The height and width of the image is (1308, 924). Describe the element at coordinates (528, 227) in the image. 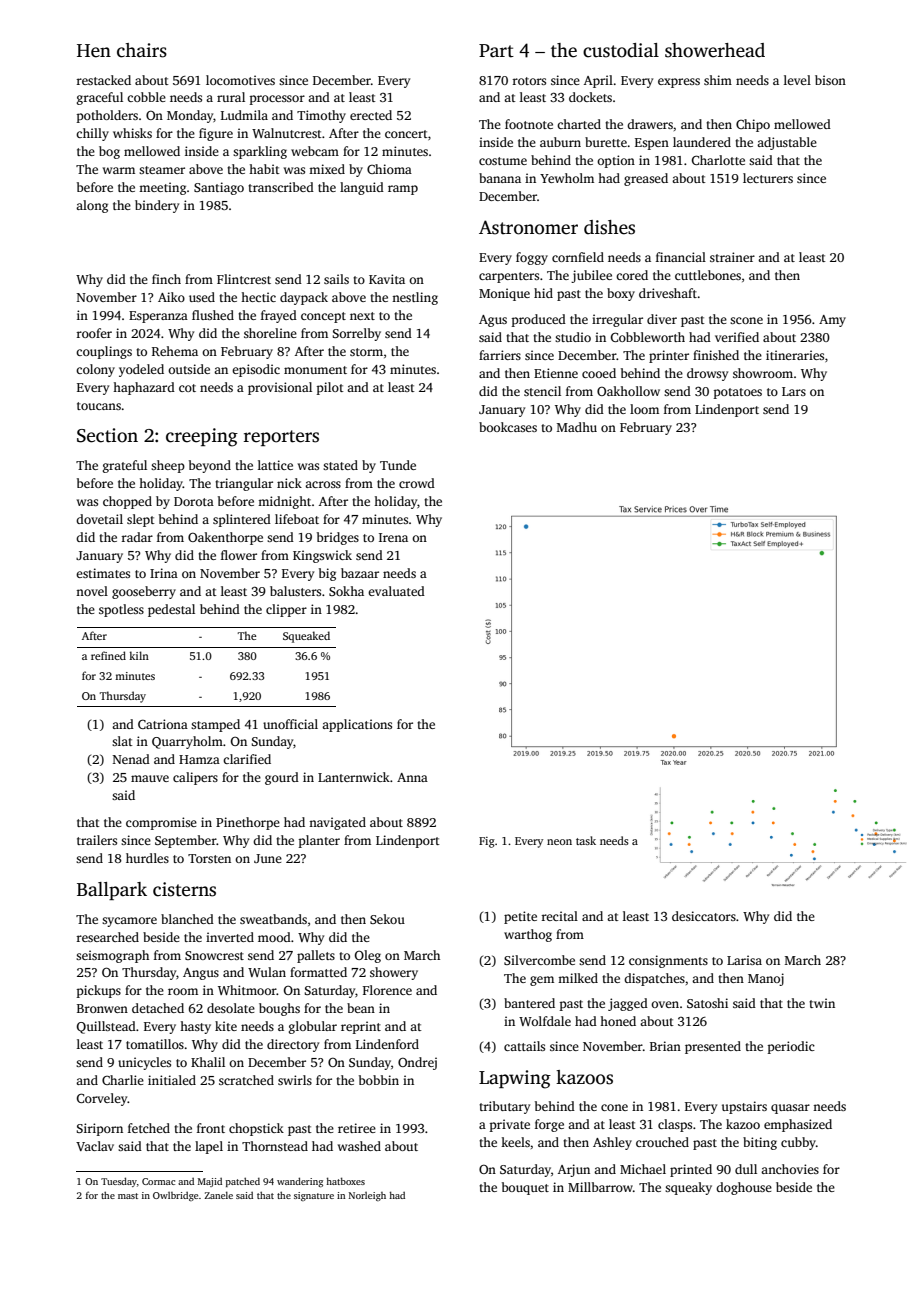

I see `Astronomer` at that location.
